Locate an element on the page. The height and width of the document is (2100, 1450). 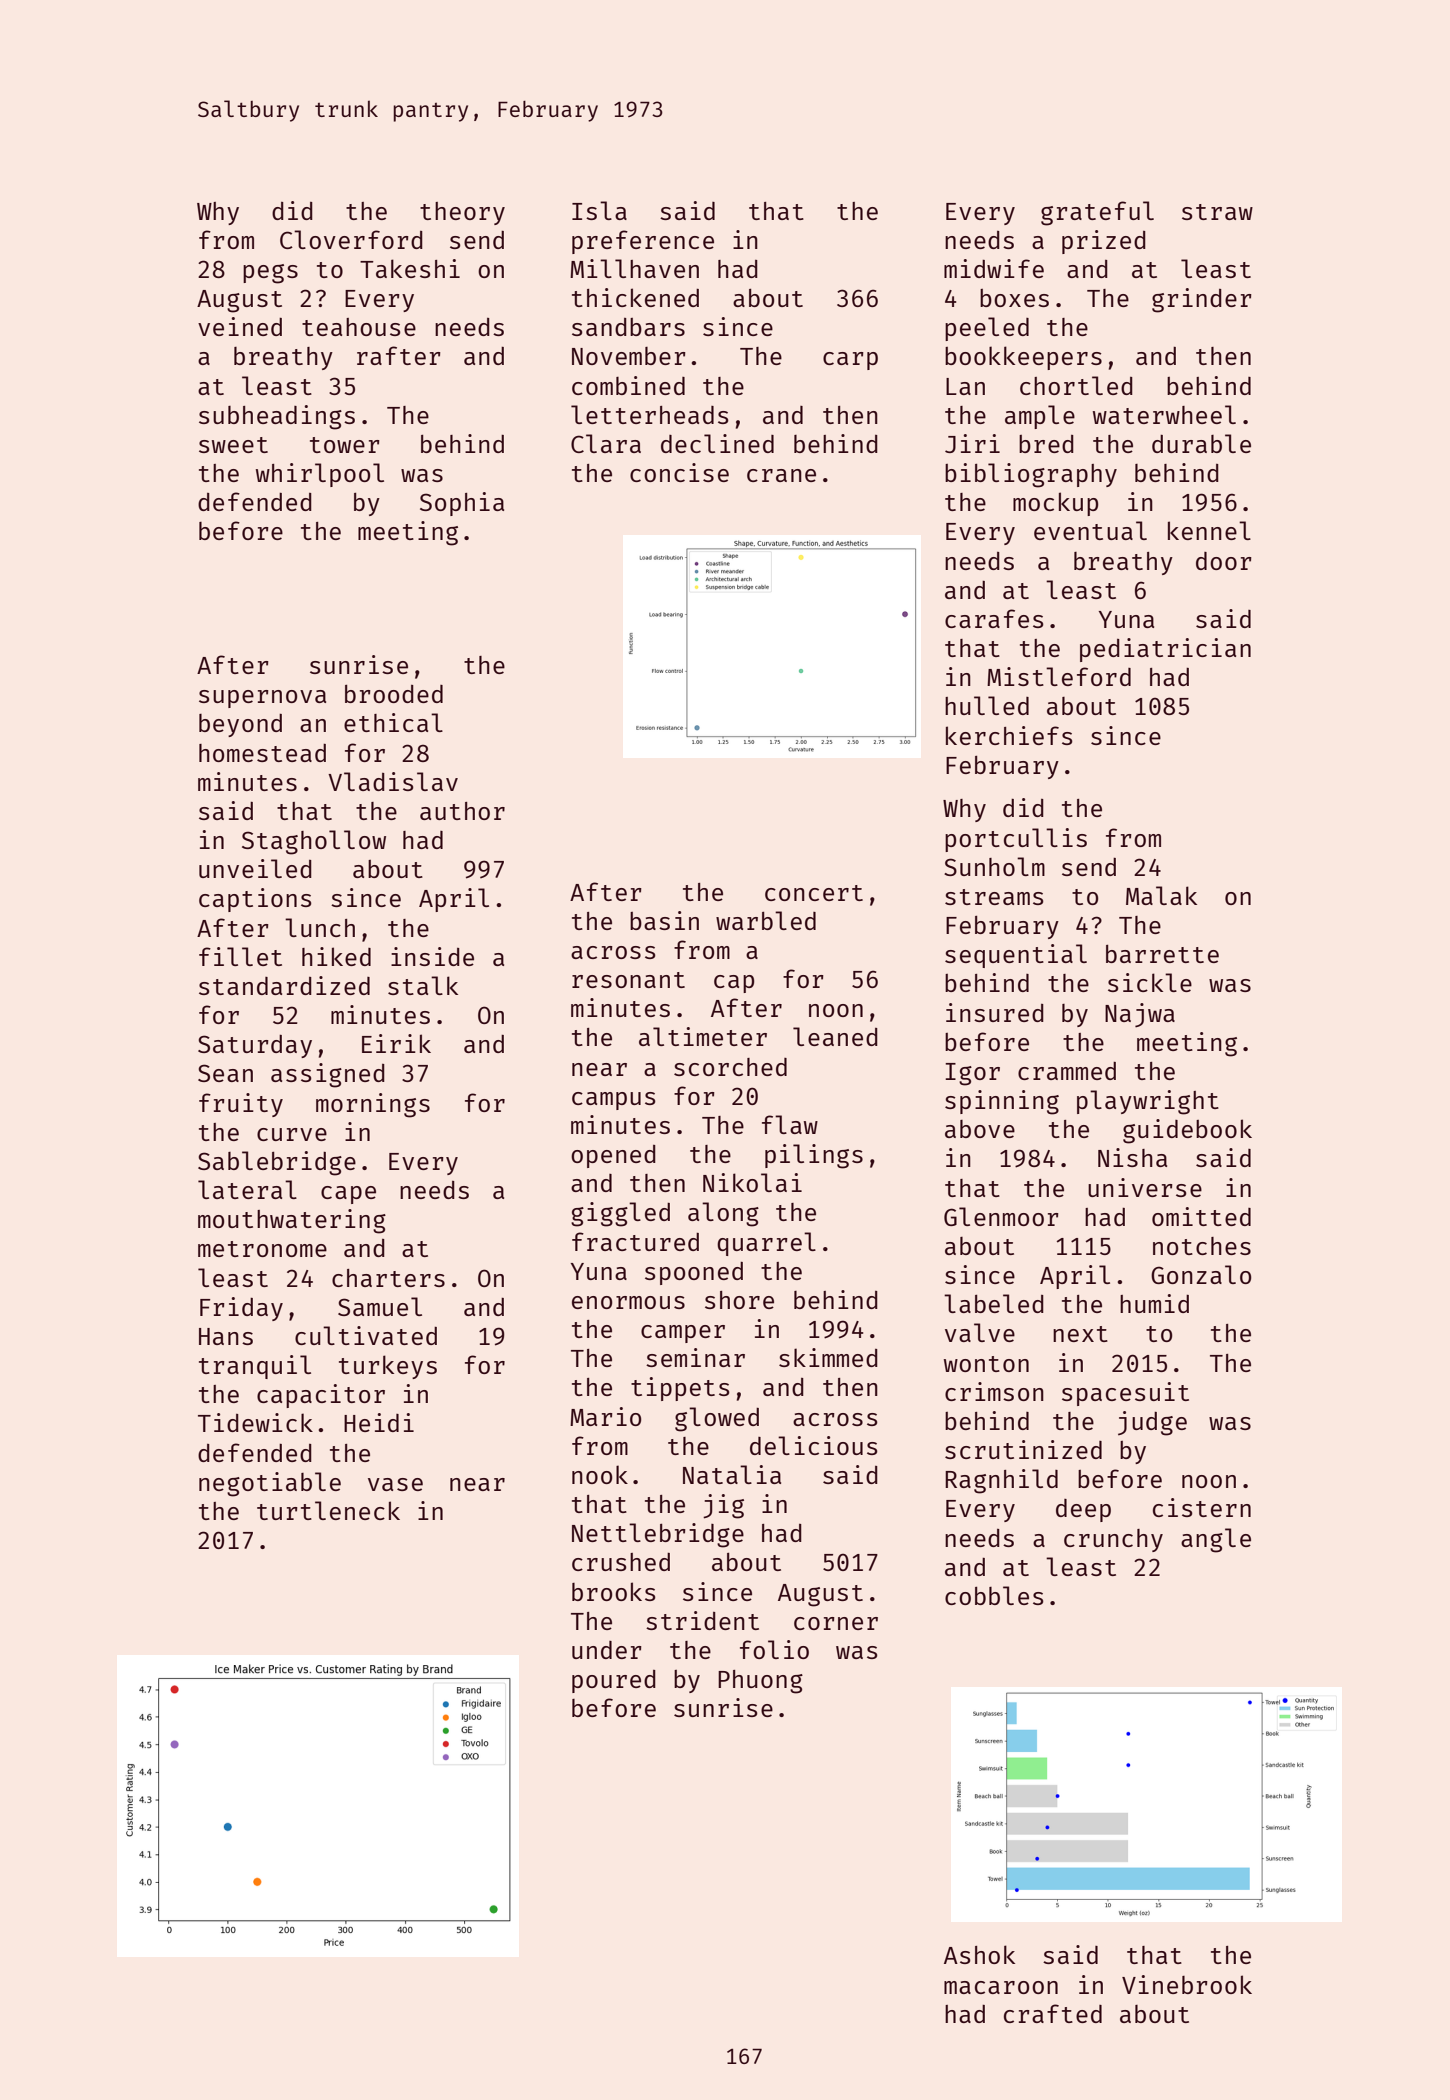
theory is located at coordinates (462, 213).
